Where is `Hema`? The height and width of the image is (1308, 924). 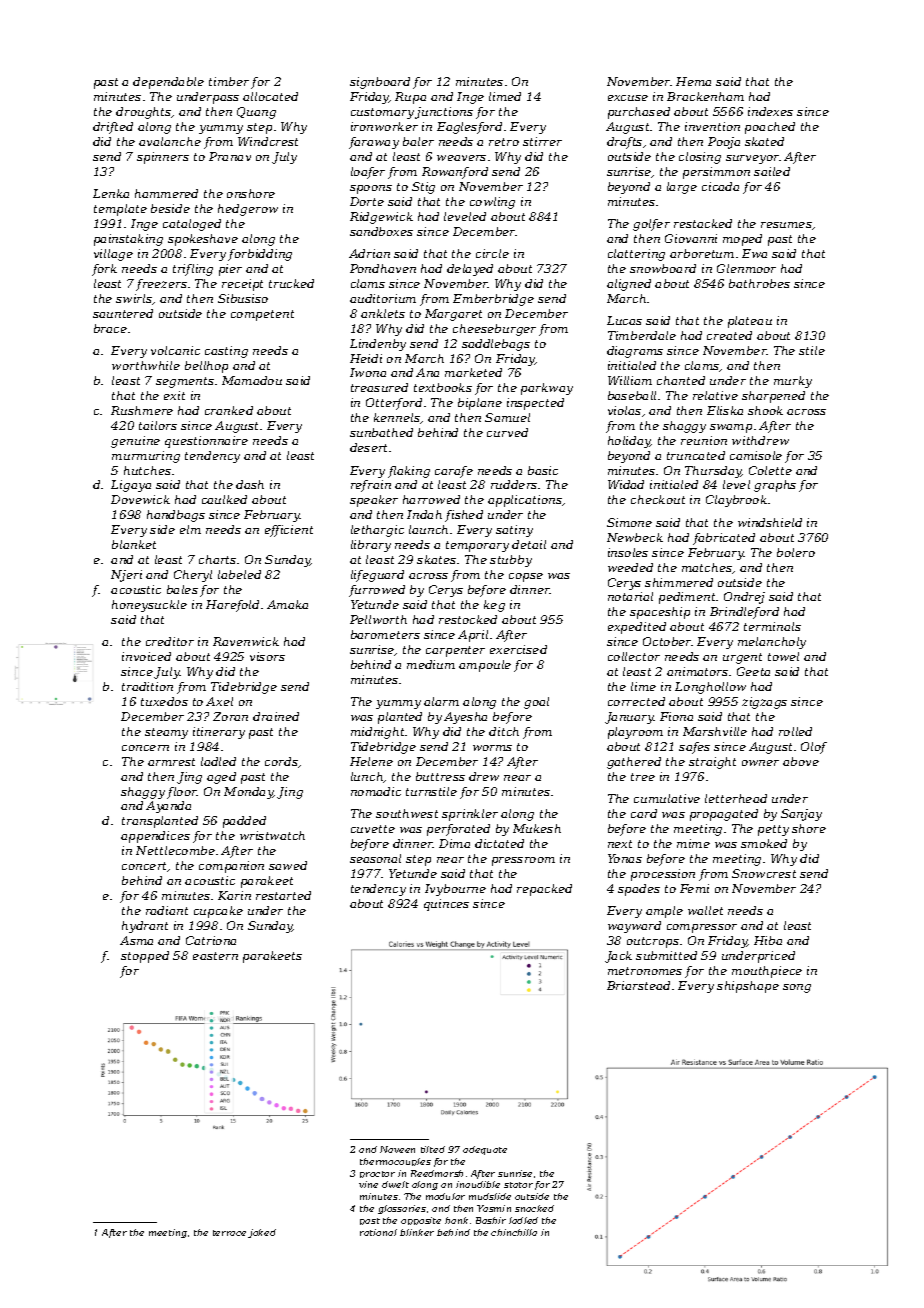
Hema is located at coordinates (693, 81).
